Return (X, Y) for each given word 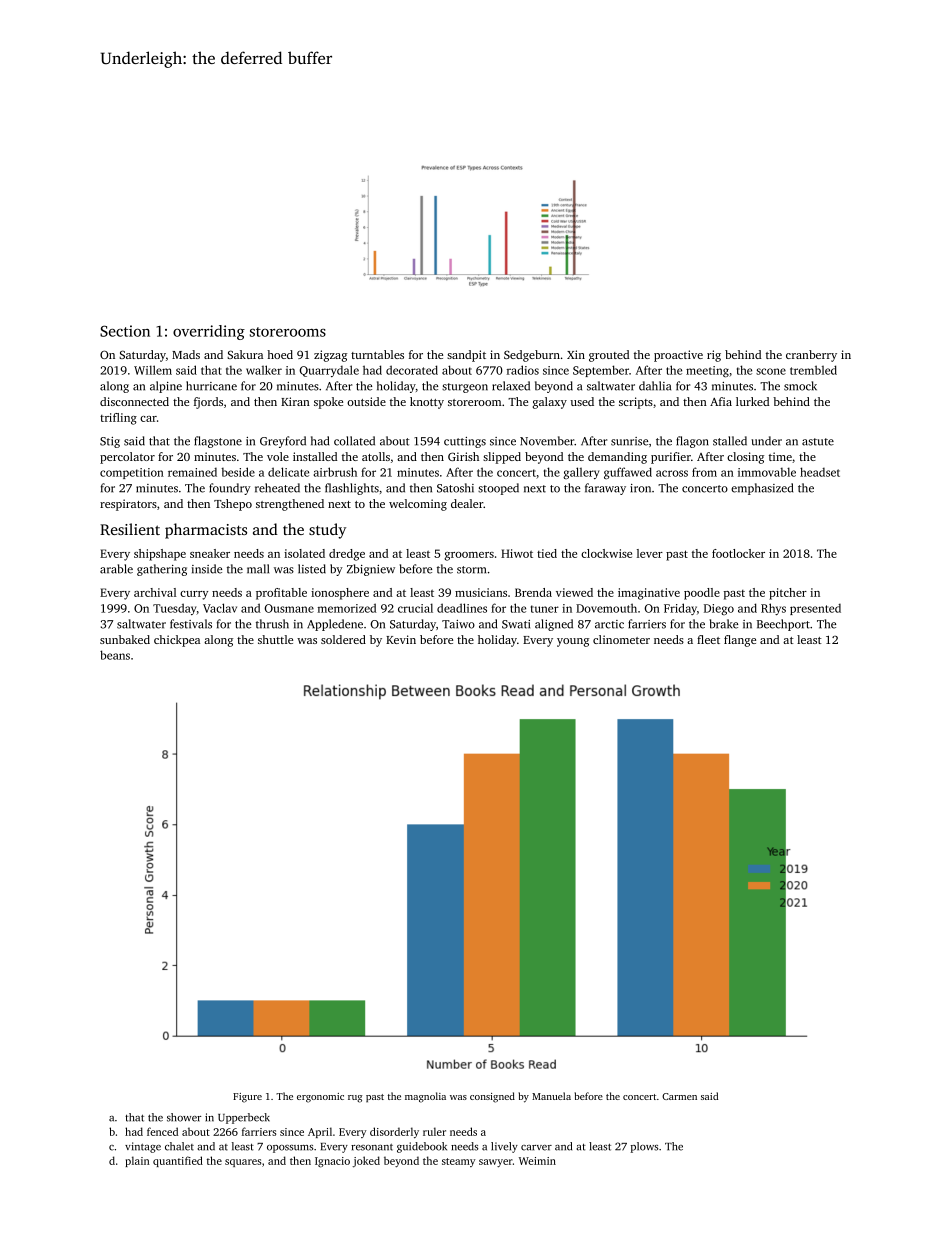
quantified (178, 1161)
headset (820, 472)
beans (115, 655)
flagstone (218, 442)
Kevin (401, 639)
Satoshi (455, 488)
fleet (708, 639)
